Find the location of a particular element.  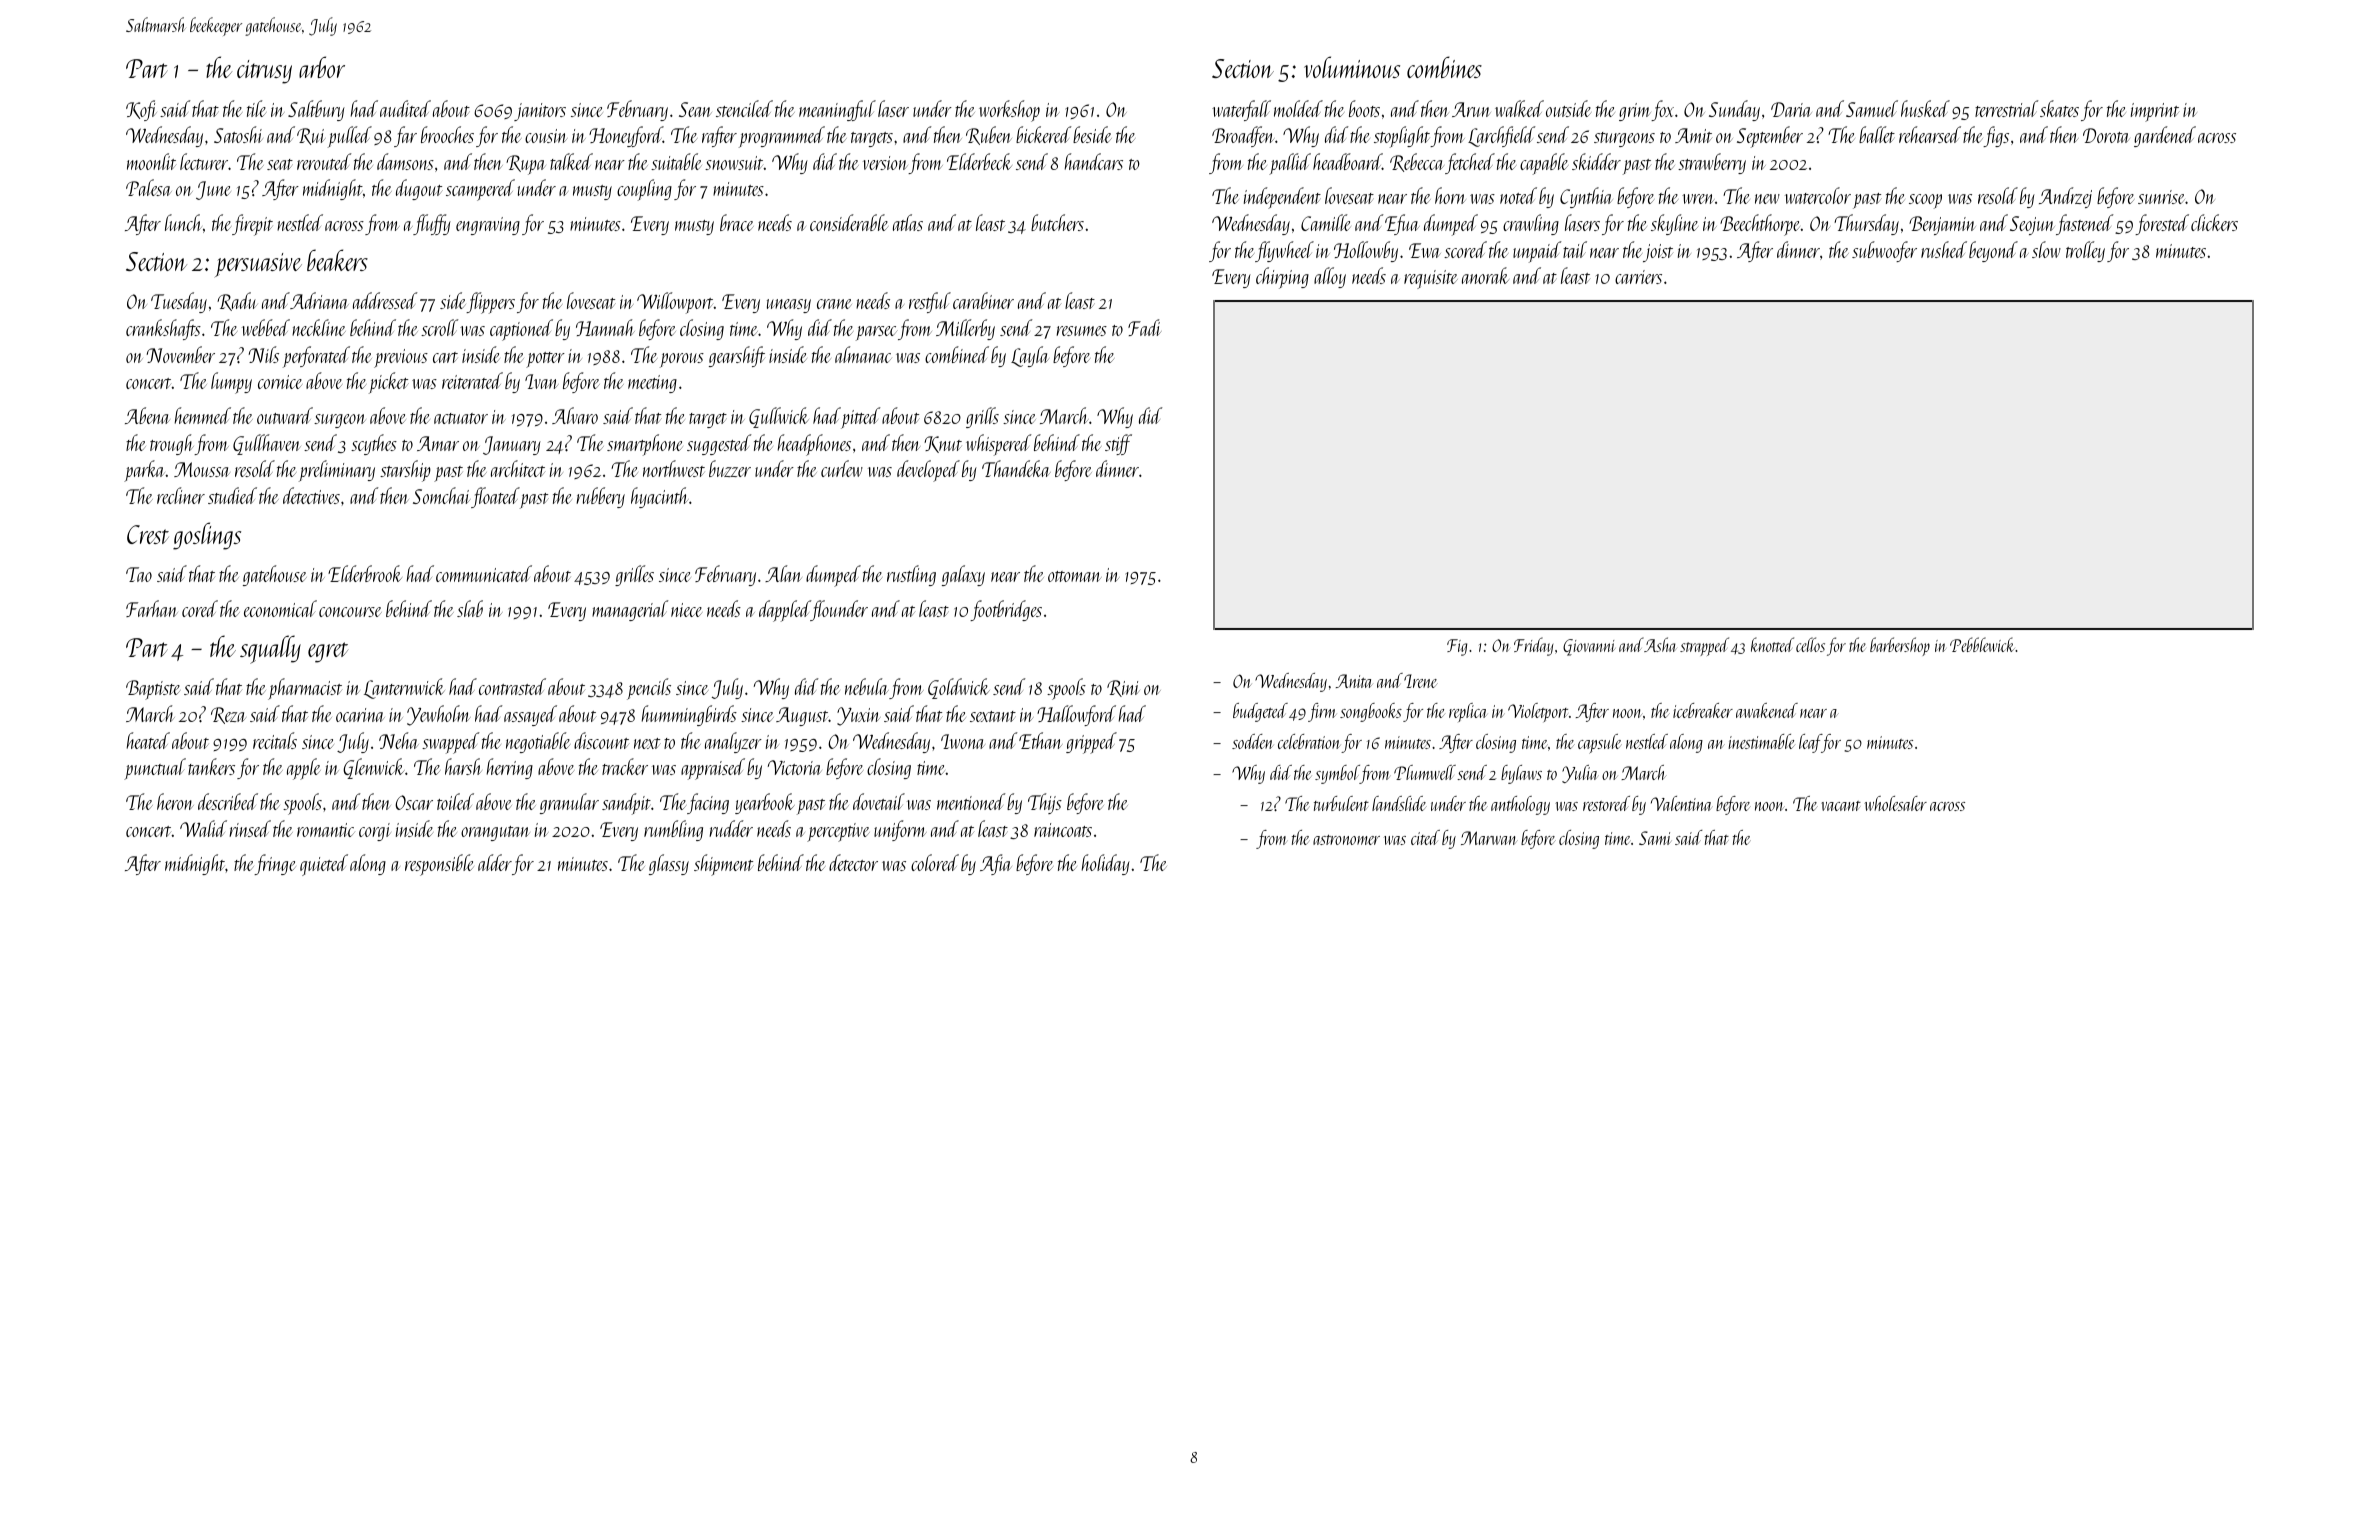

butchers is located at coordinates (1057, 222).
